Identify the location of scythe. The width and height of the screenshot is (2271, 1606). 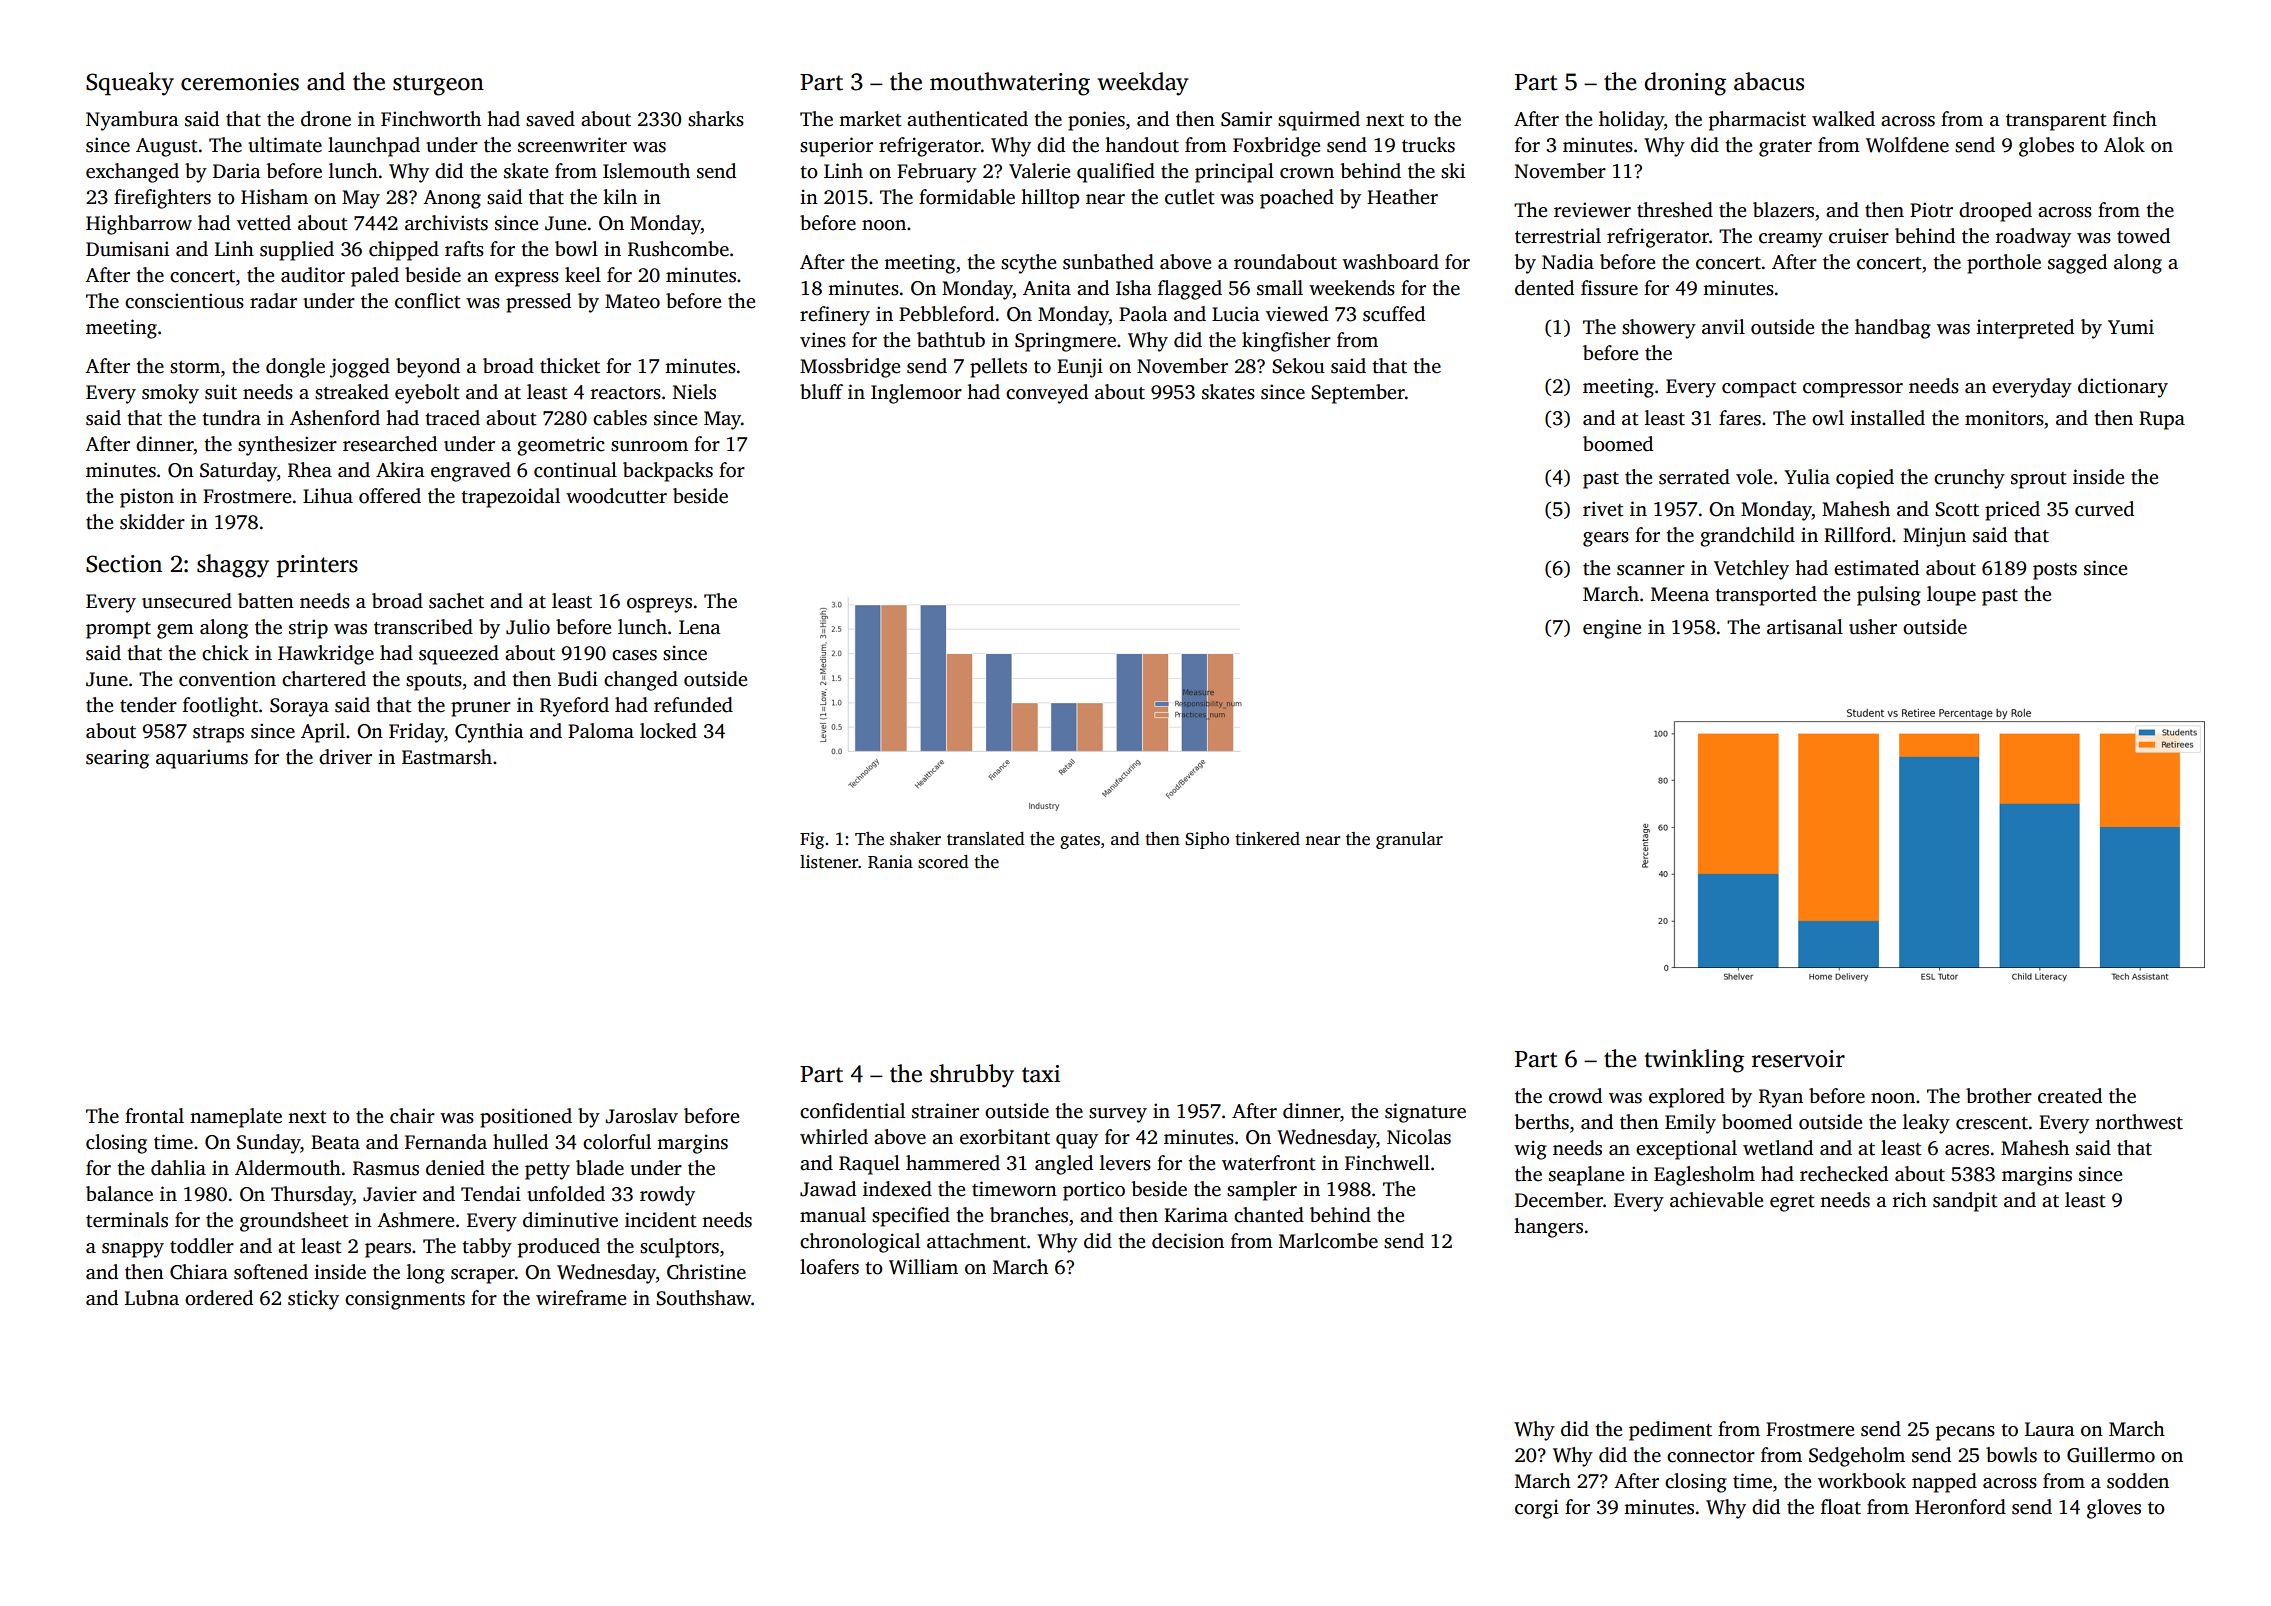
(1028, 264).
